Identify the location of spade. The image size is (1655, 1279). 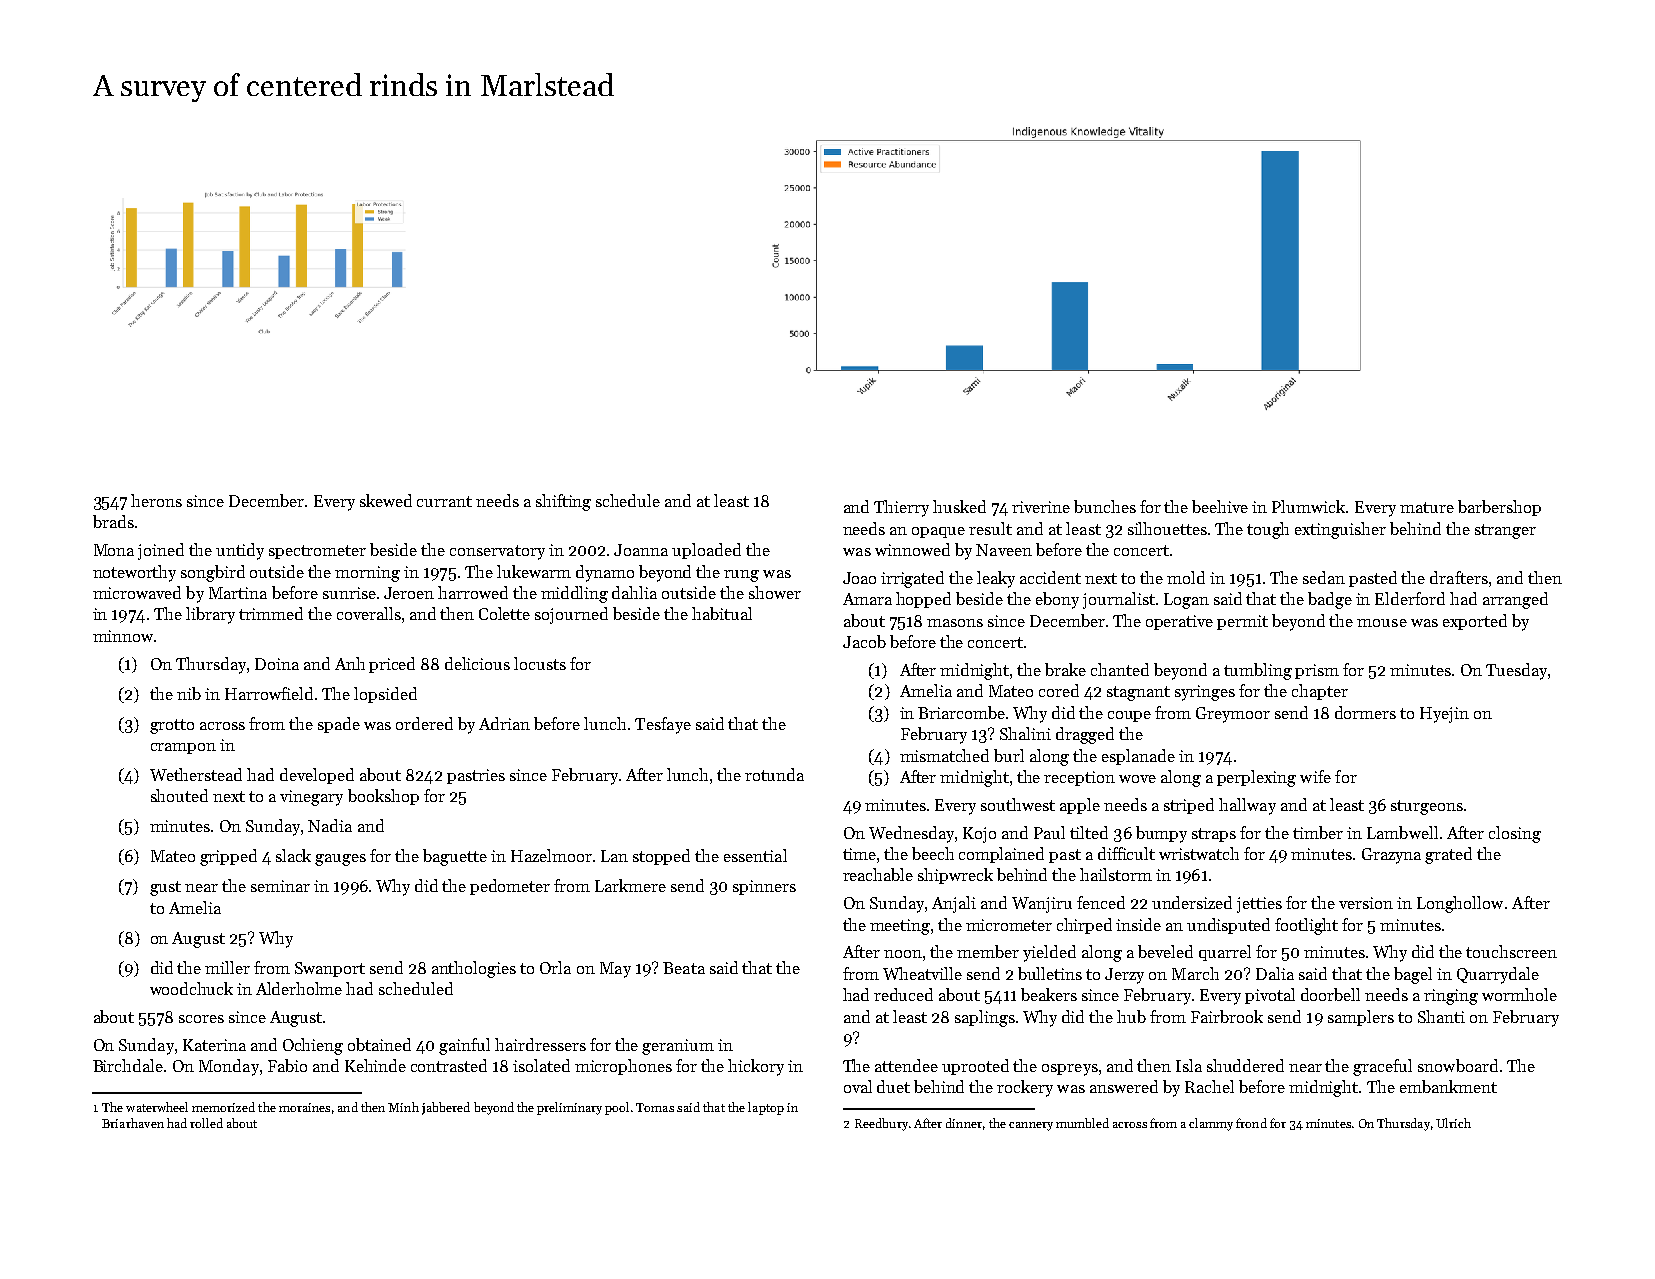
(339, 725).
